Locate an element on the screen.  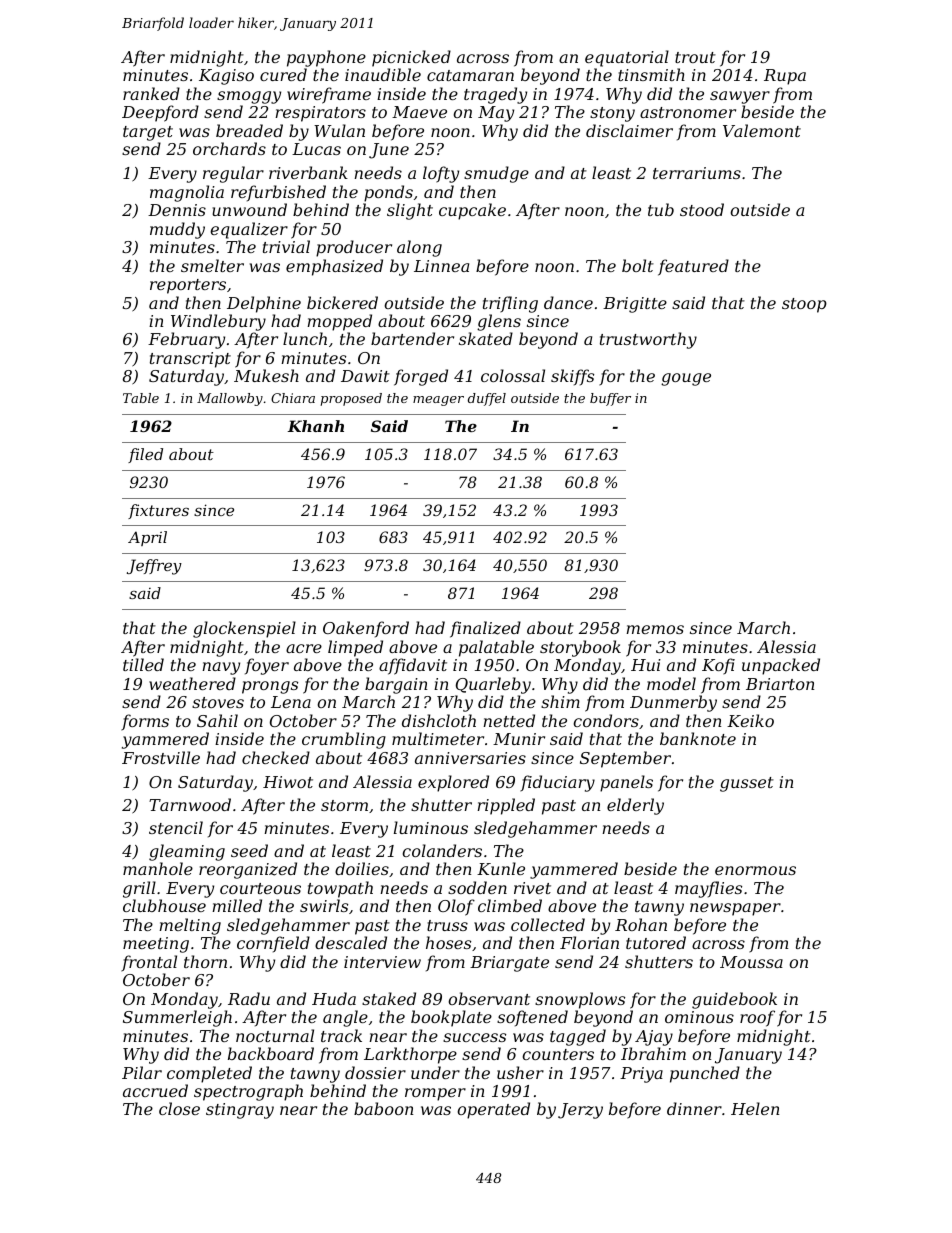
February is located at coordinates (186, 340).
